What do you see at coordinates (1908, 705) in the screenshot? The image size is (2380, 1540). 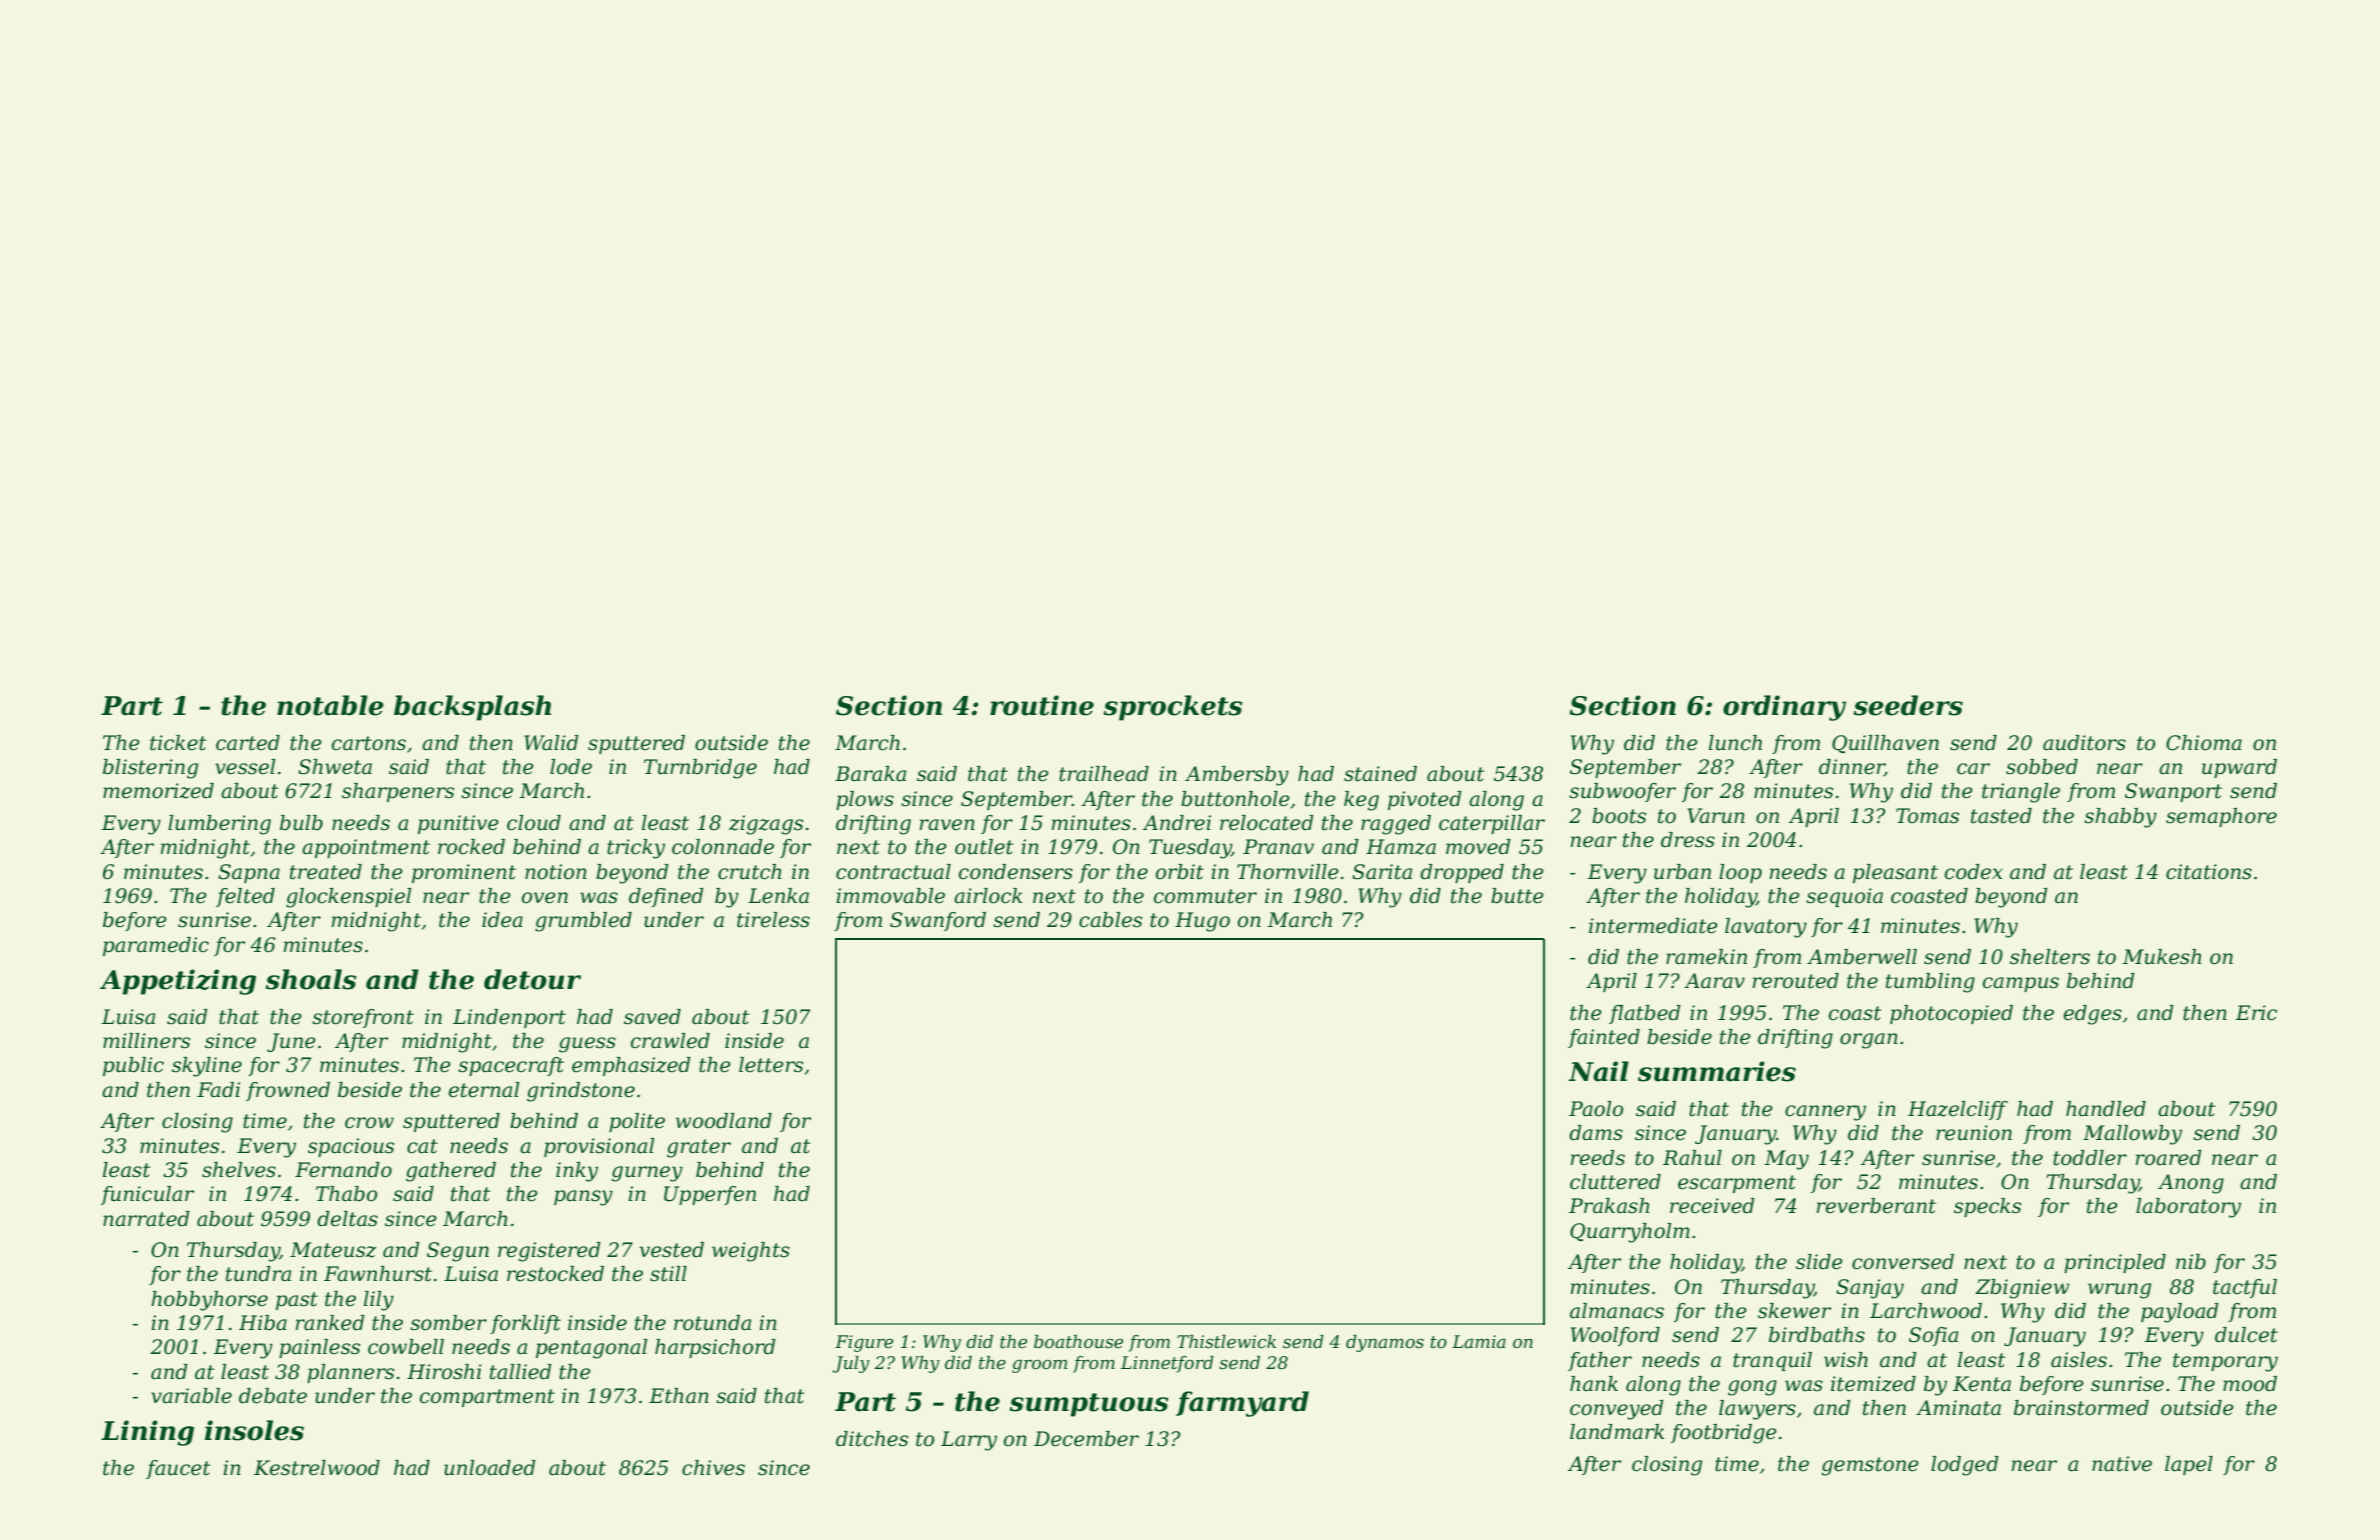 I see `seeders` at bounding box center [1908, 705].
